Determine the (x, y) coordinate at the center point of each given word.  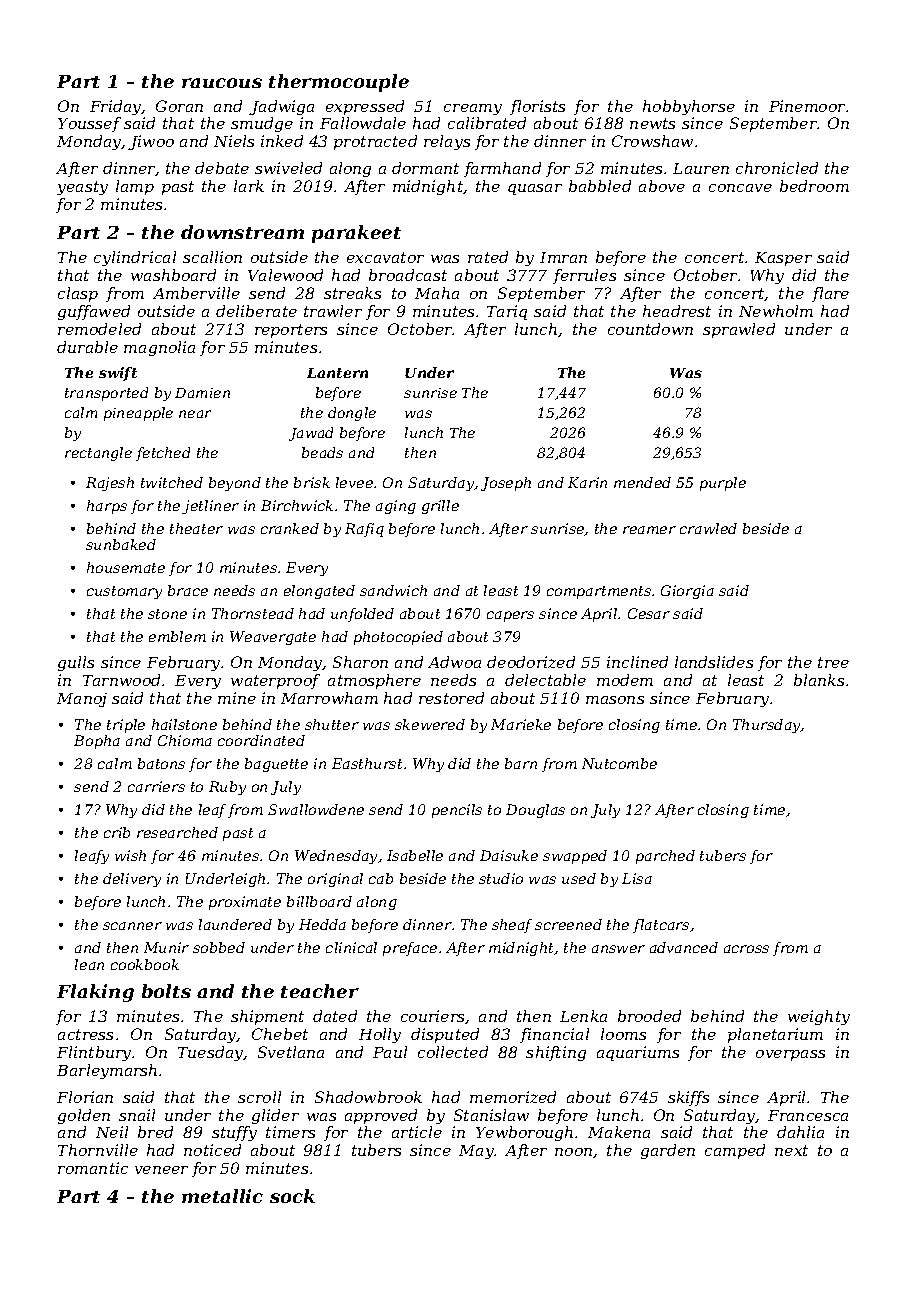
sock (292, 1196)
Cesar (649, 613)
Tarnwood (121, 680)
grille (440, 507)
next (791, 1150)
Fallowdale (363, 123)
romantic (93, 1168)
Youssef (89, 124)
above (662, 186)
